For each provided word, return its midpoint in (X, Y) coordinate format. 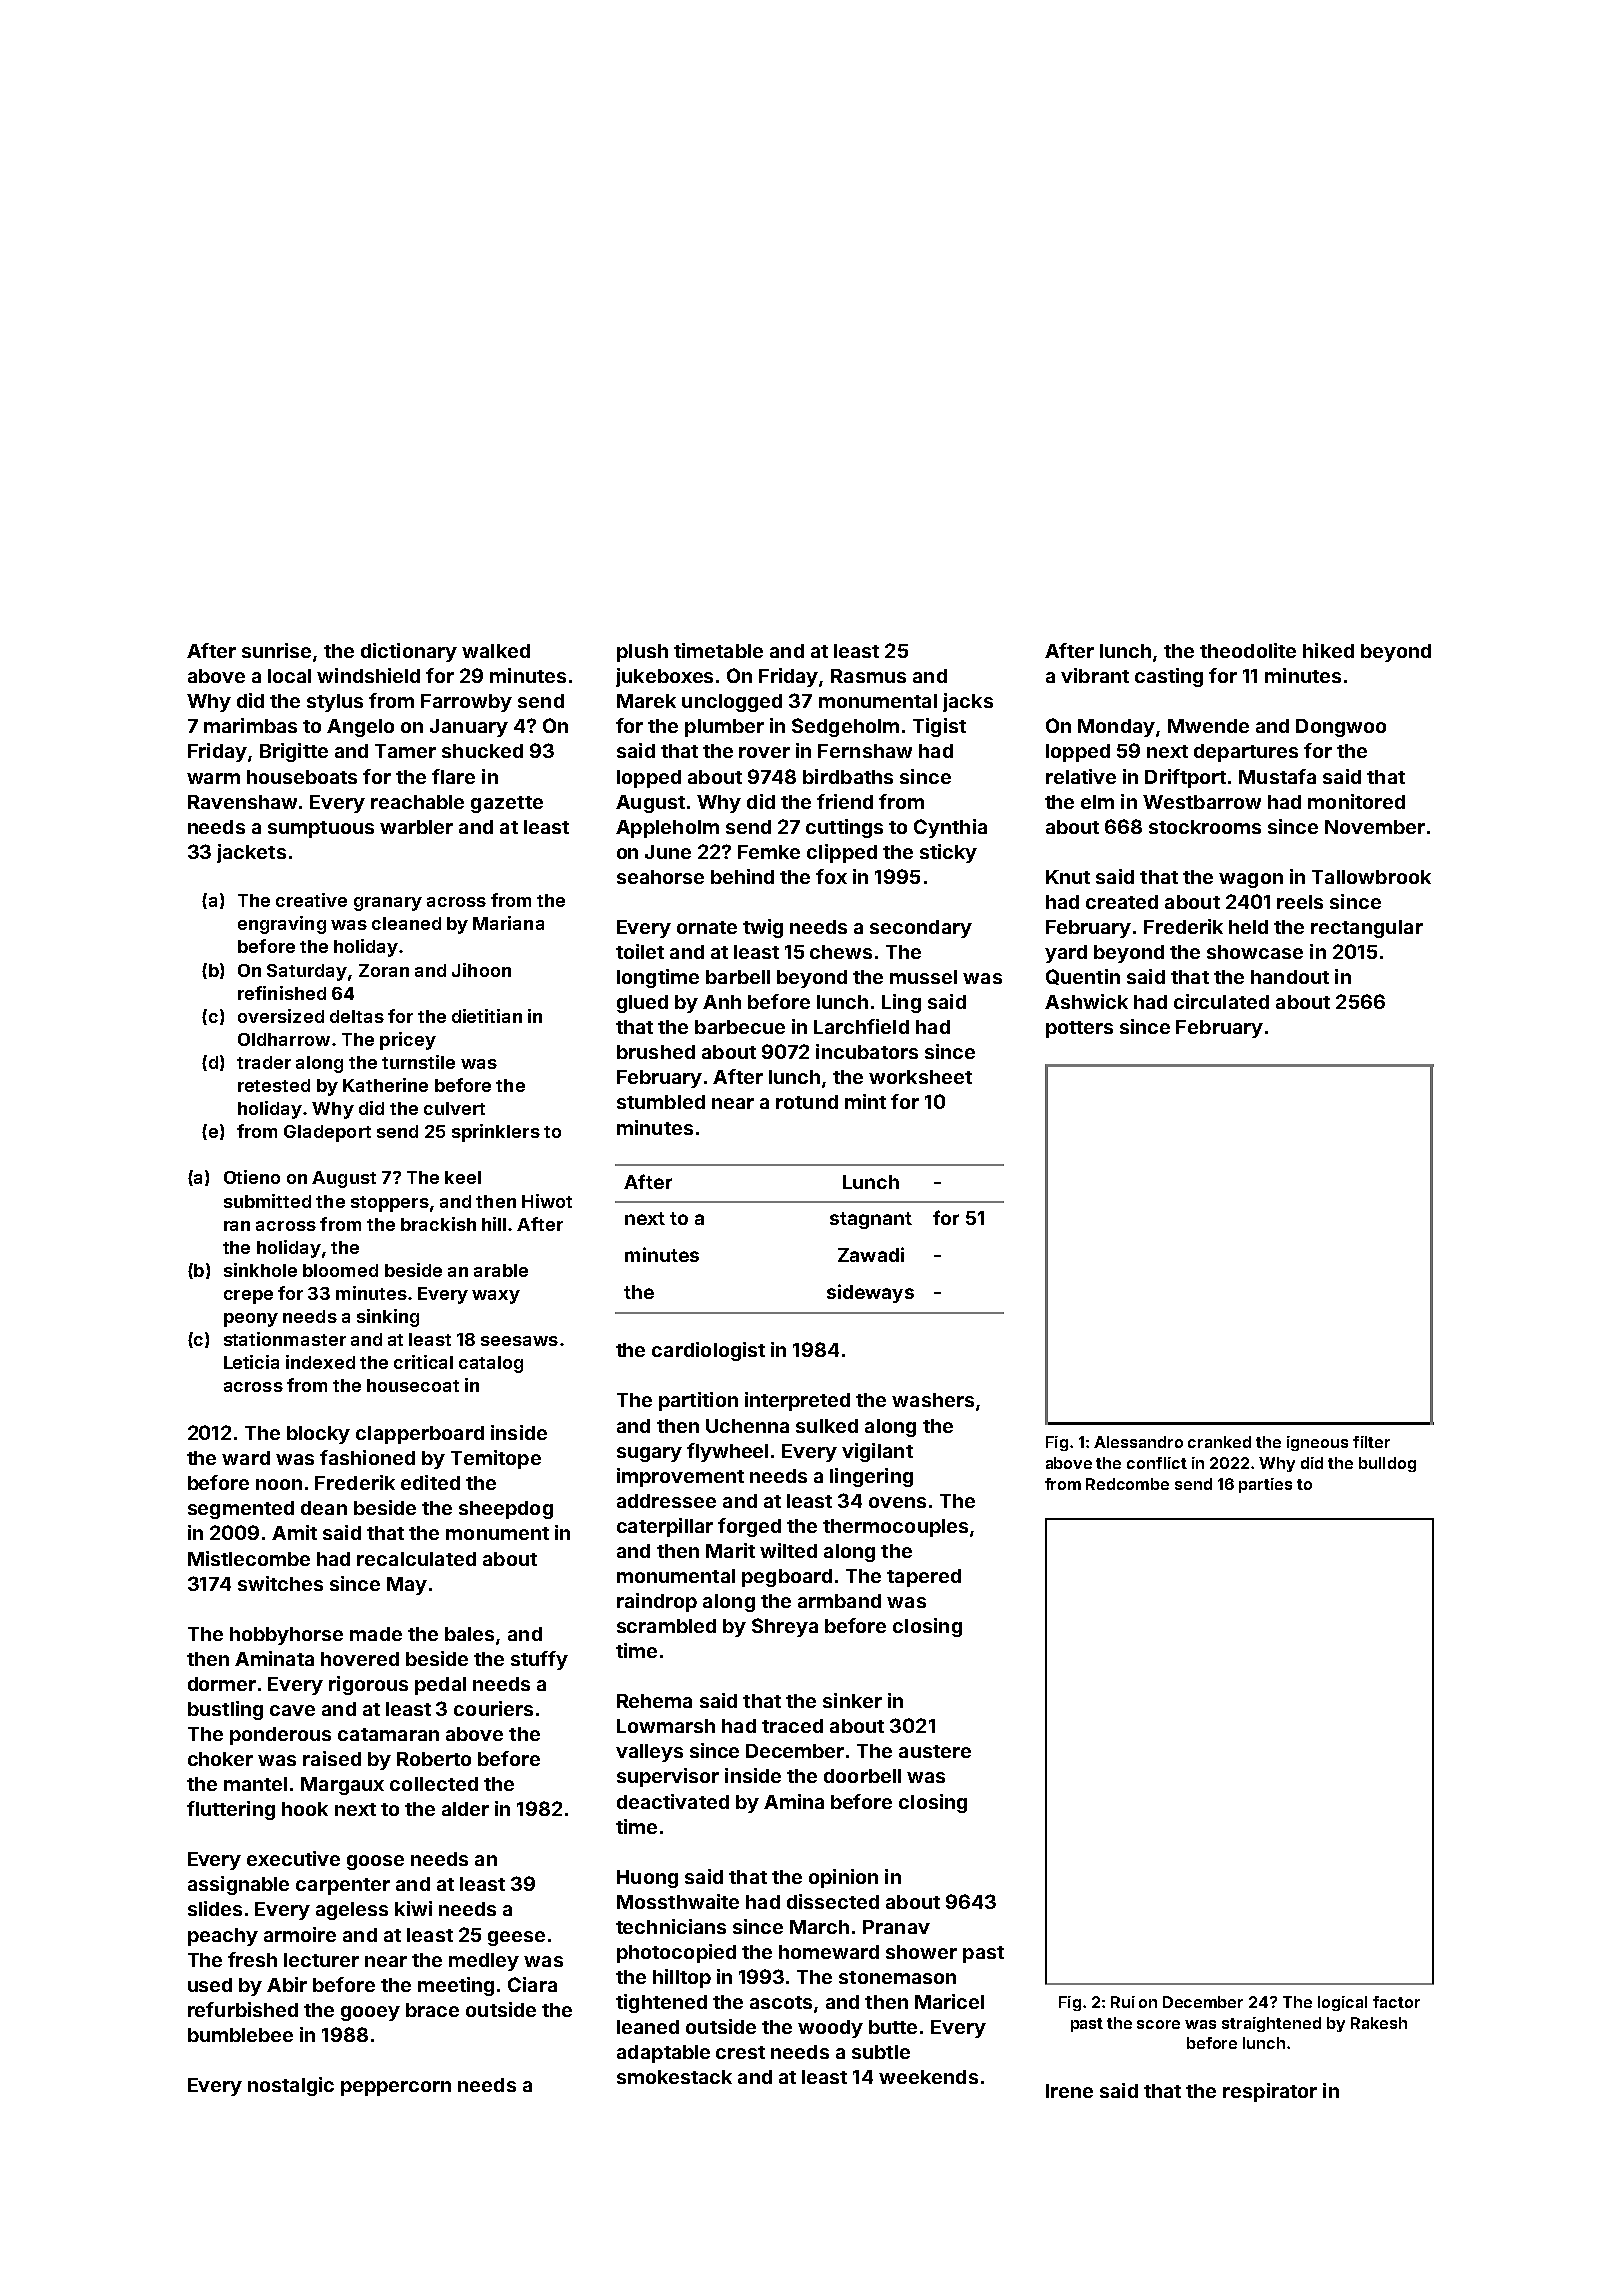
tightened (661, 2003)
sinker (852, 1700)
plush (642, 653)
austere (935, 1751)
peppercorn (396, 2088)
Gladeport (327, 1133)
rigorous (368, 1685)
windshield (368, 675)
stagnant (871, 1220)
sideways (870, 1293)
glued (642, 1004)
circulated (1221, 1001)
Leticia (251, 1362)
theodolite (1248, 650)
